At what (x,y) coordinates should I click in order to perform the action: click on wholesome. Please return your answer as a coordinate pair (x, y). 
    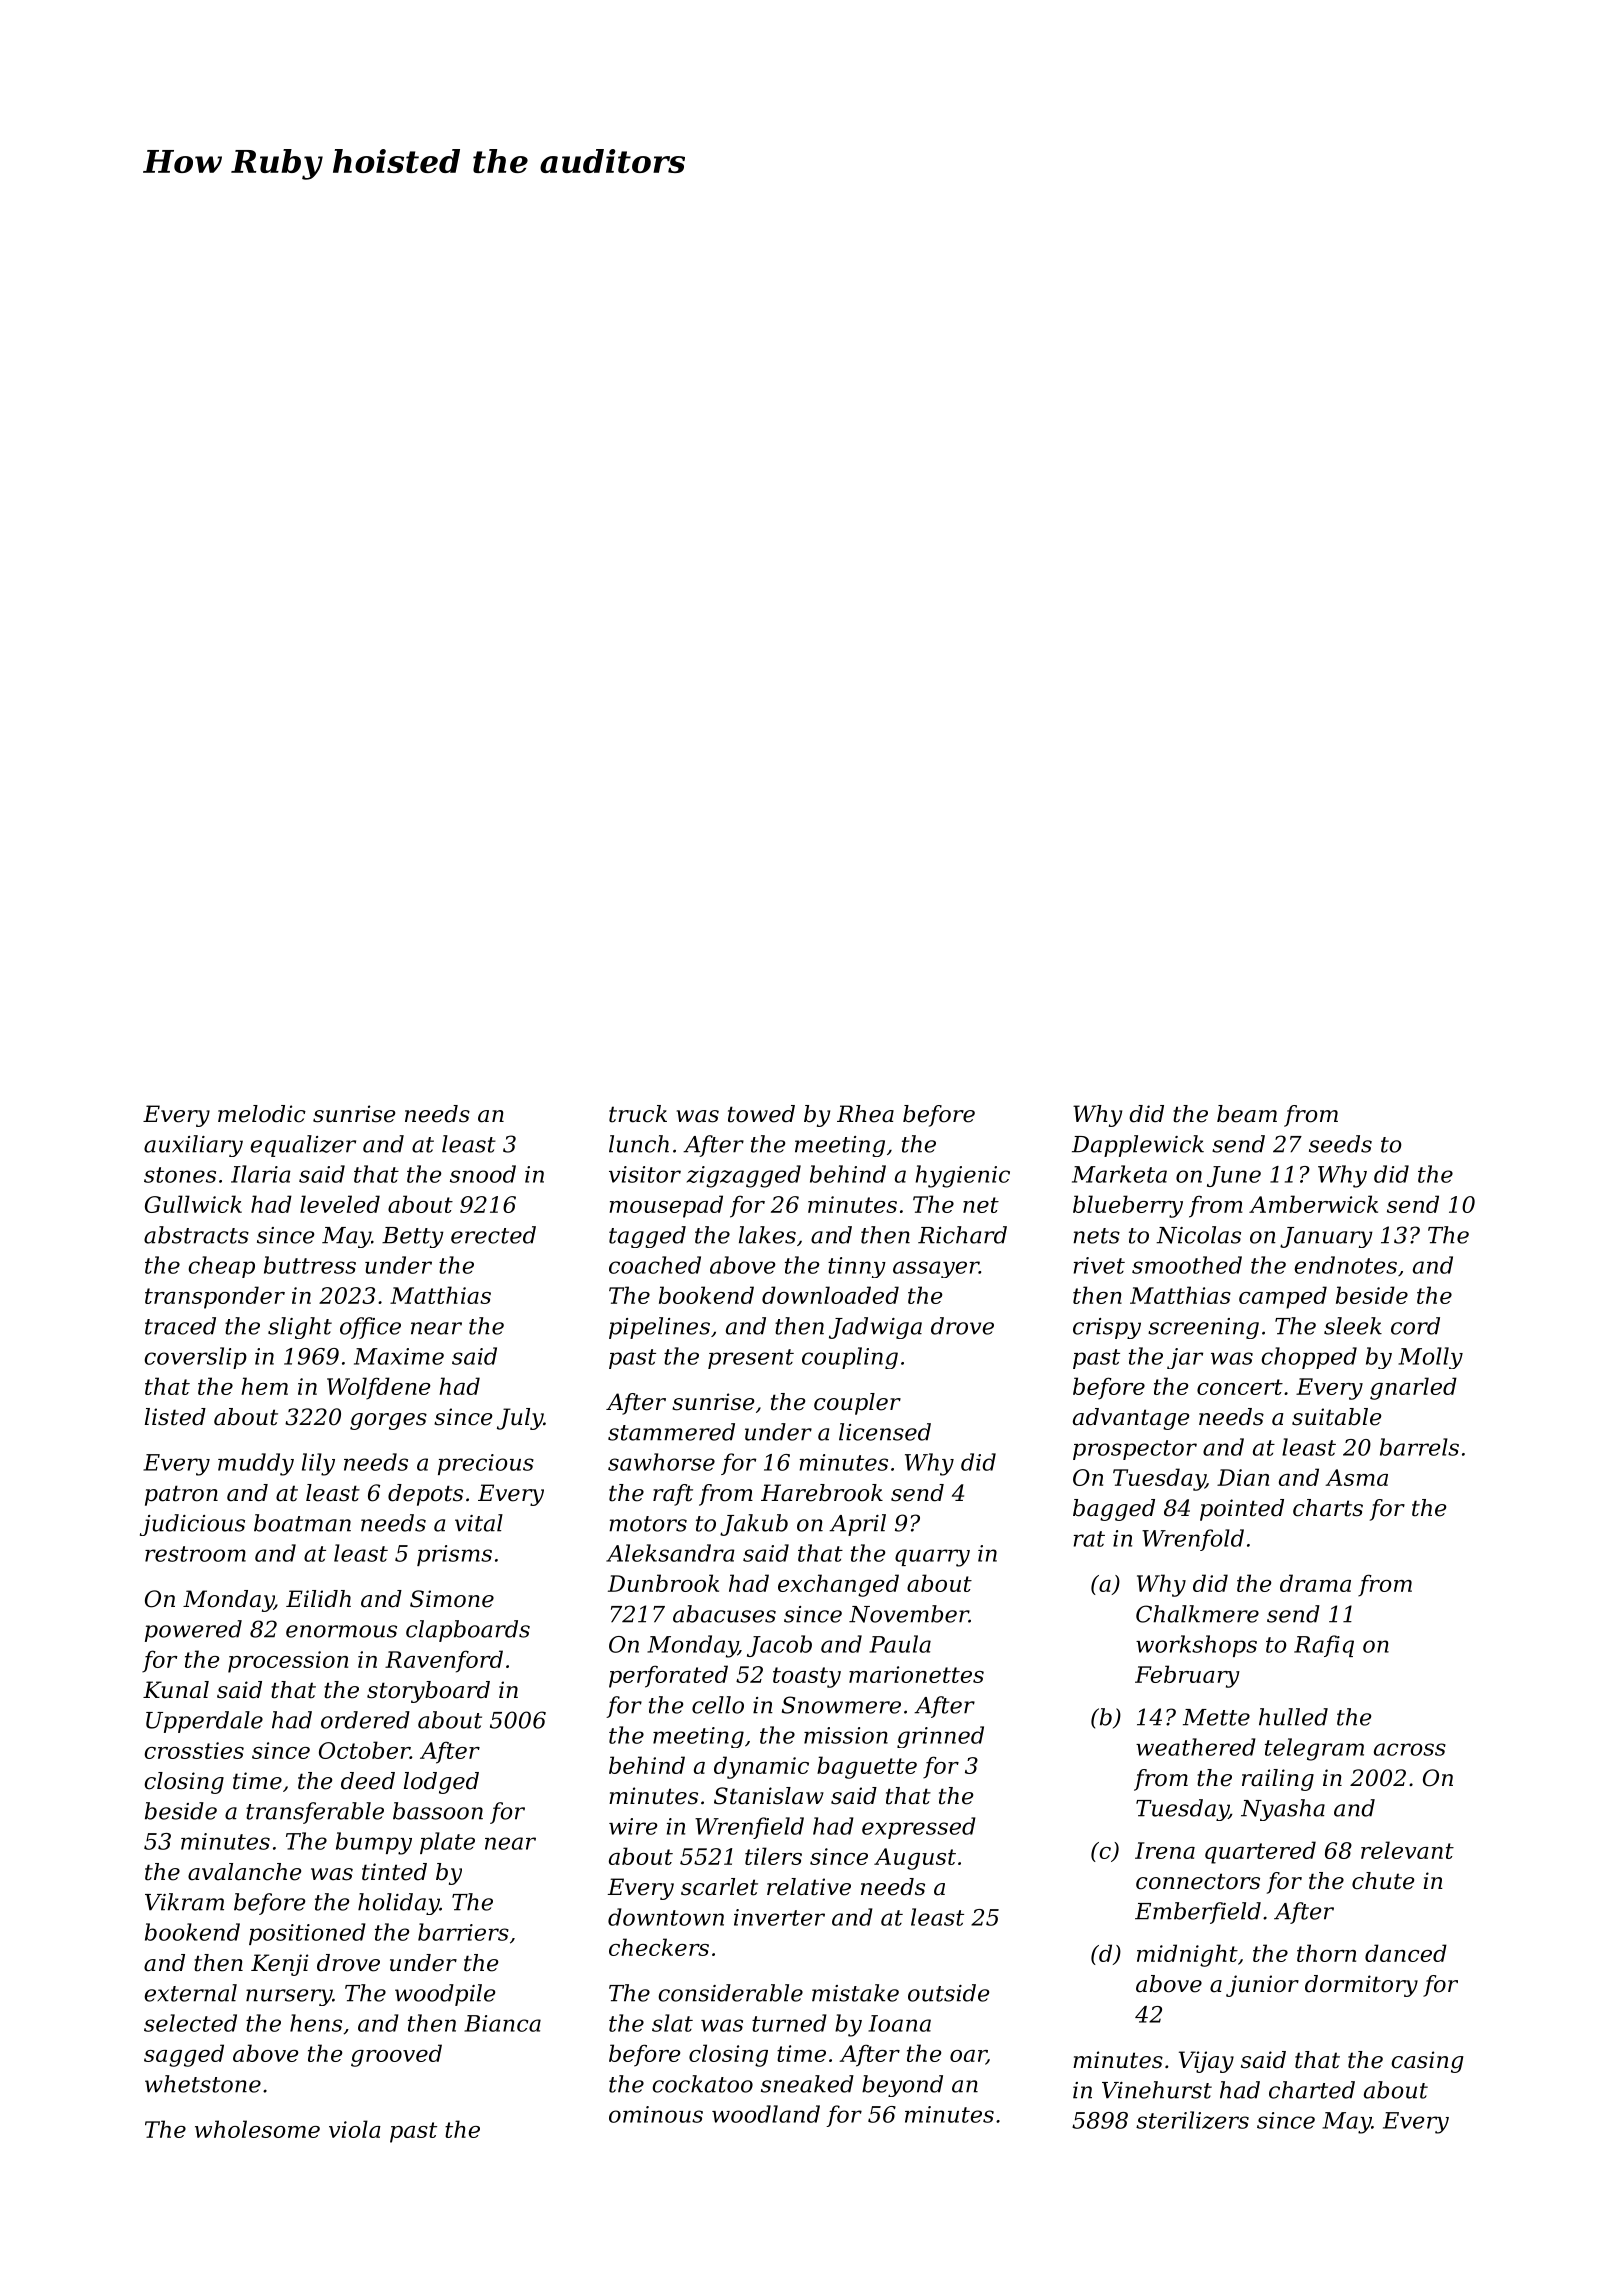
    Looking at the image, I should click on (257, 2129).
